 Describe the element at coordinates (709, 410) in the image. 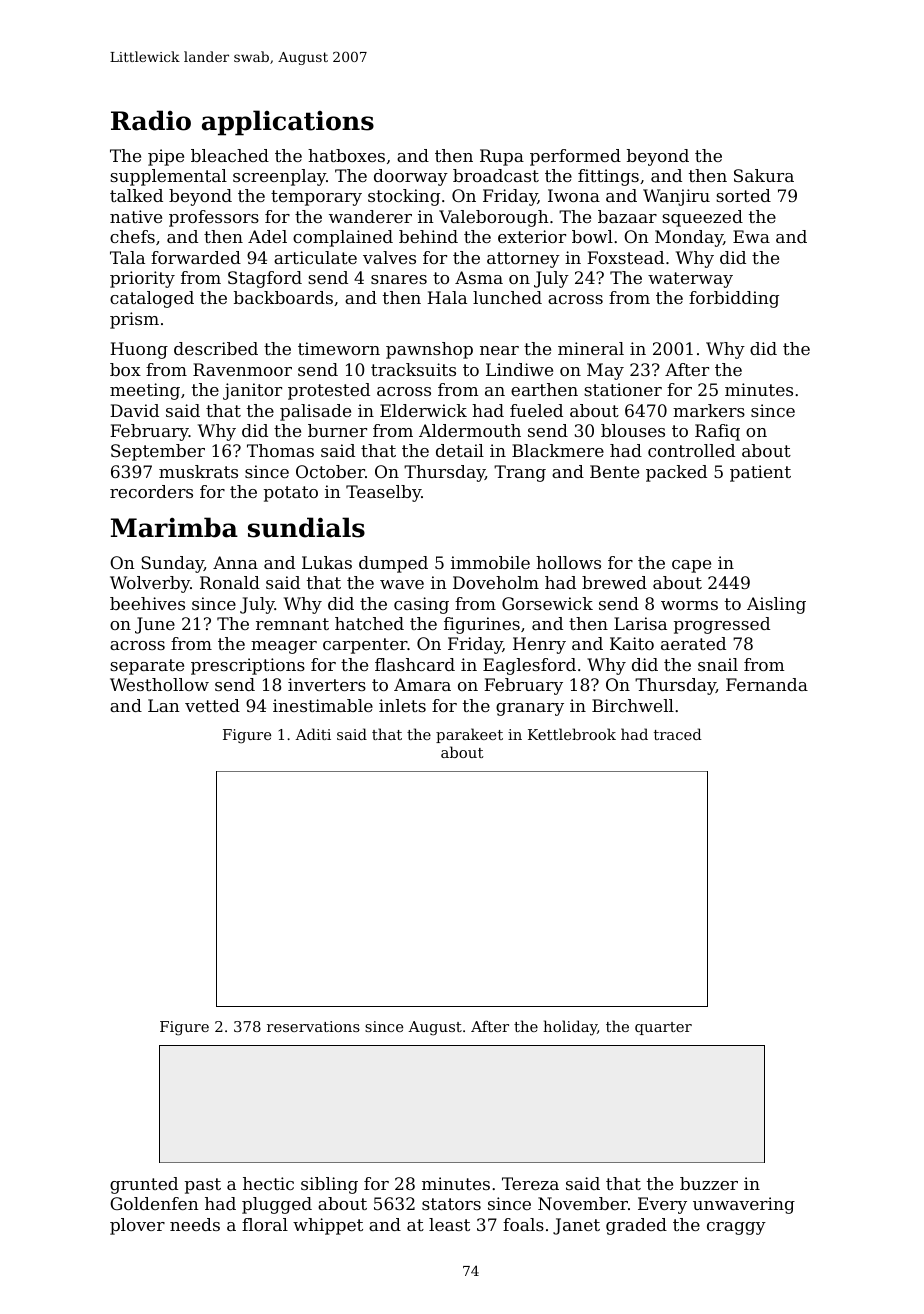

I see `markers` at that location.
